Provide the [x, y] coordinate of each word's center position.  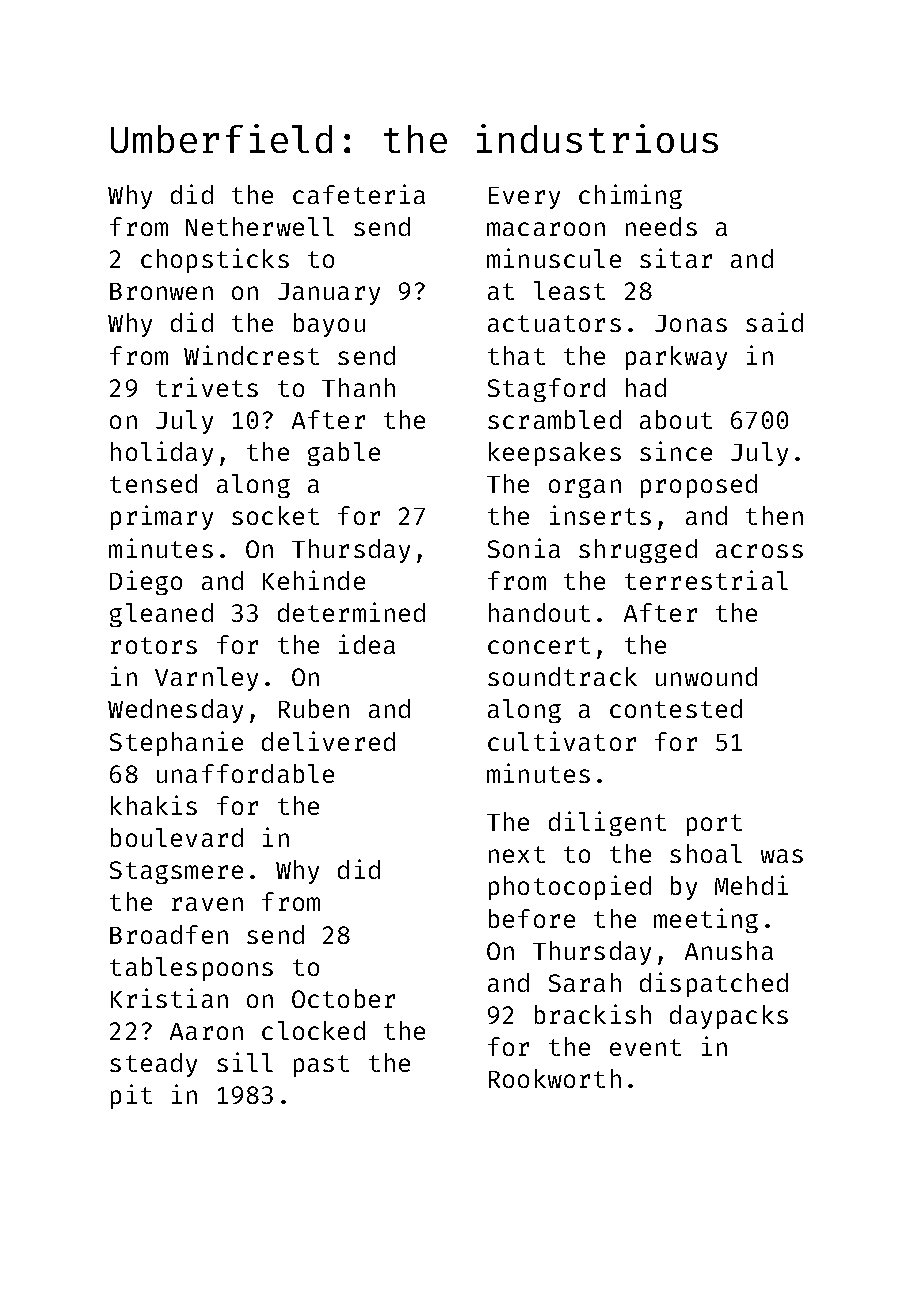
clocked [313, 1030]
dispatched [714, 984]
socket [275, 515]
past [321, 1066]
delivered [328, 741]
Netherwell [260, 226]
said [774, 322]
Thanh [358, 387]
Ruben [314, 708]
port [714, 825]
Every [524, 198]
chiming [630, 196]
